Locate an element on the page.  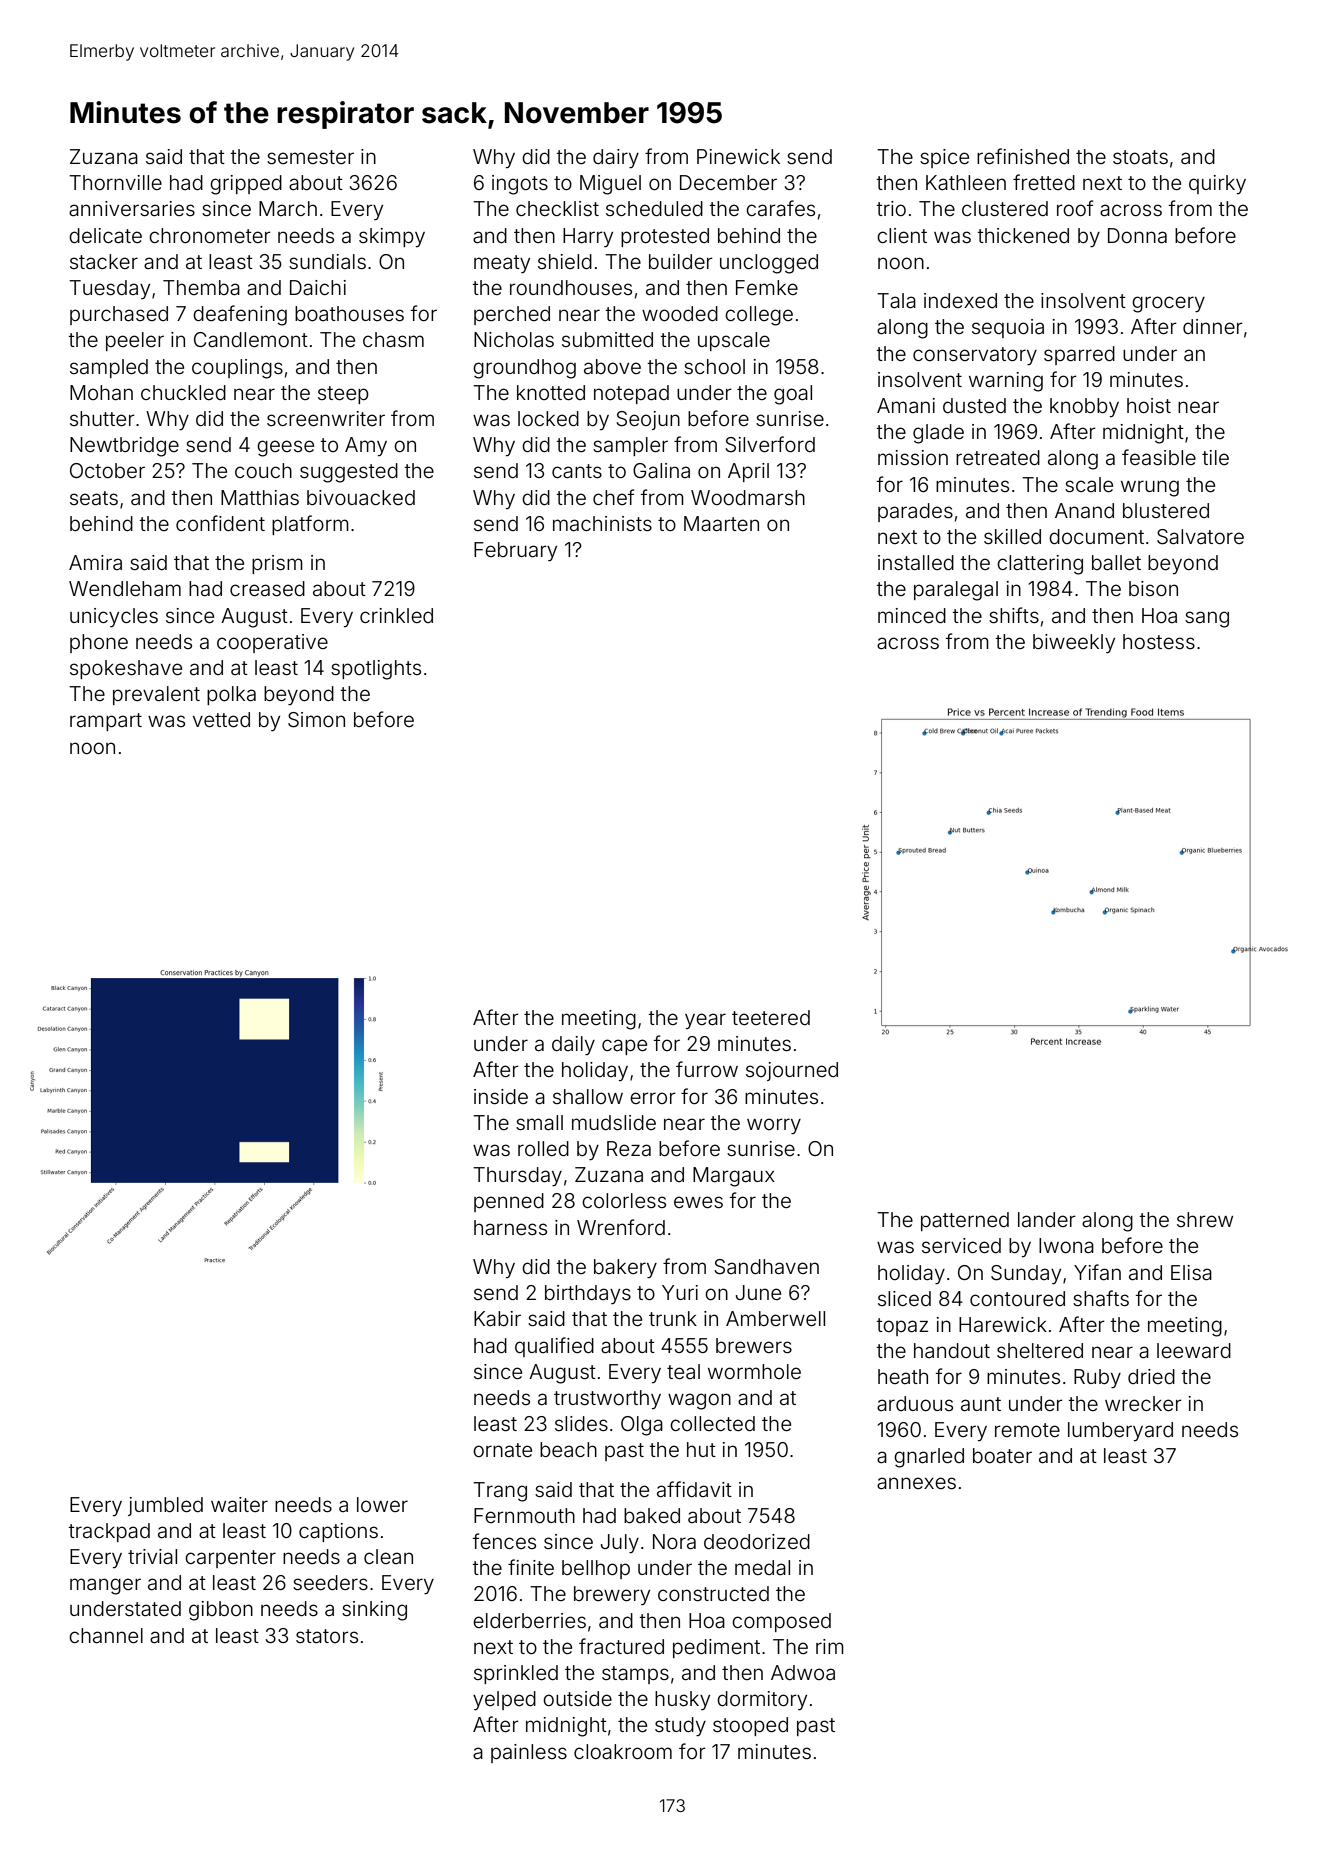
wooded is located at coordinates (680, 313).
